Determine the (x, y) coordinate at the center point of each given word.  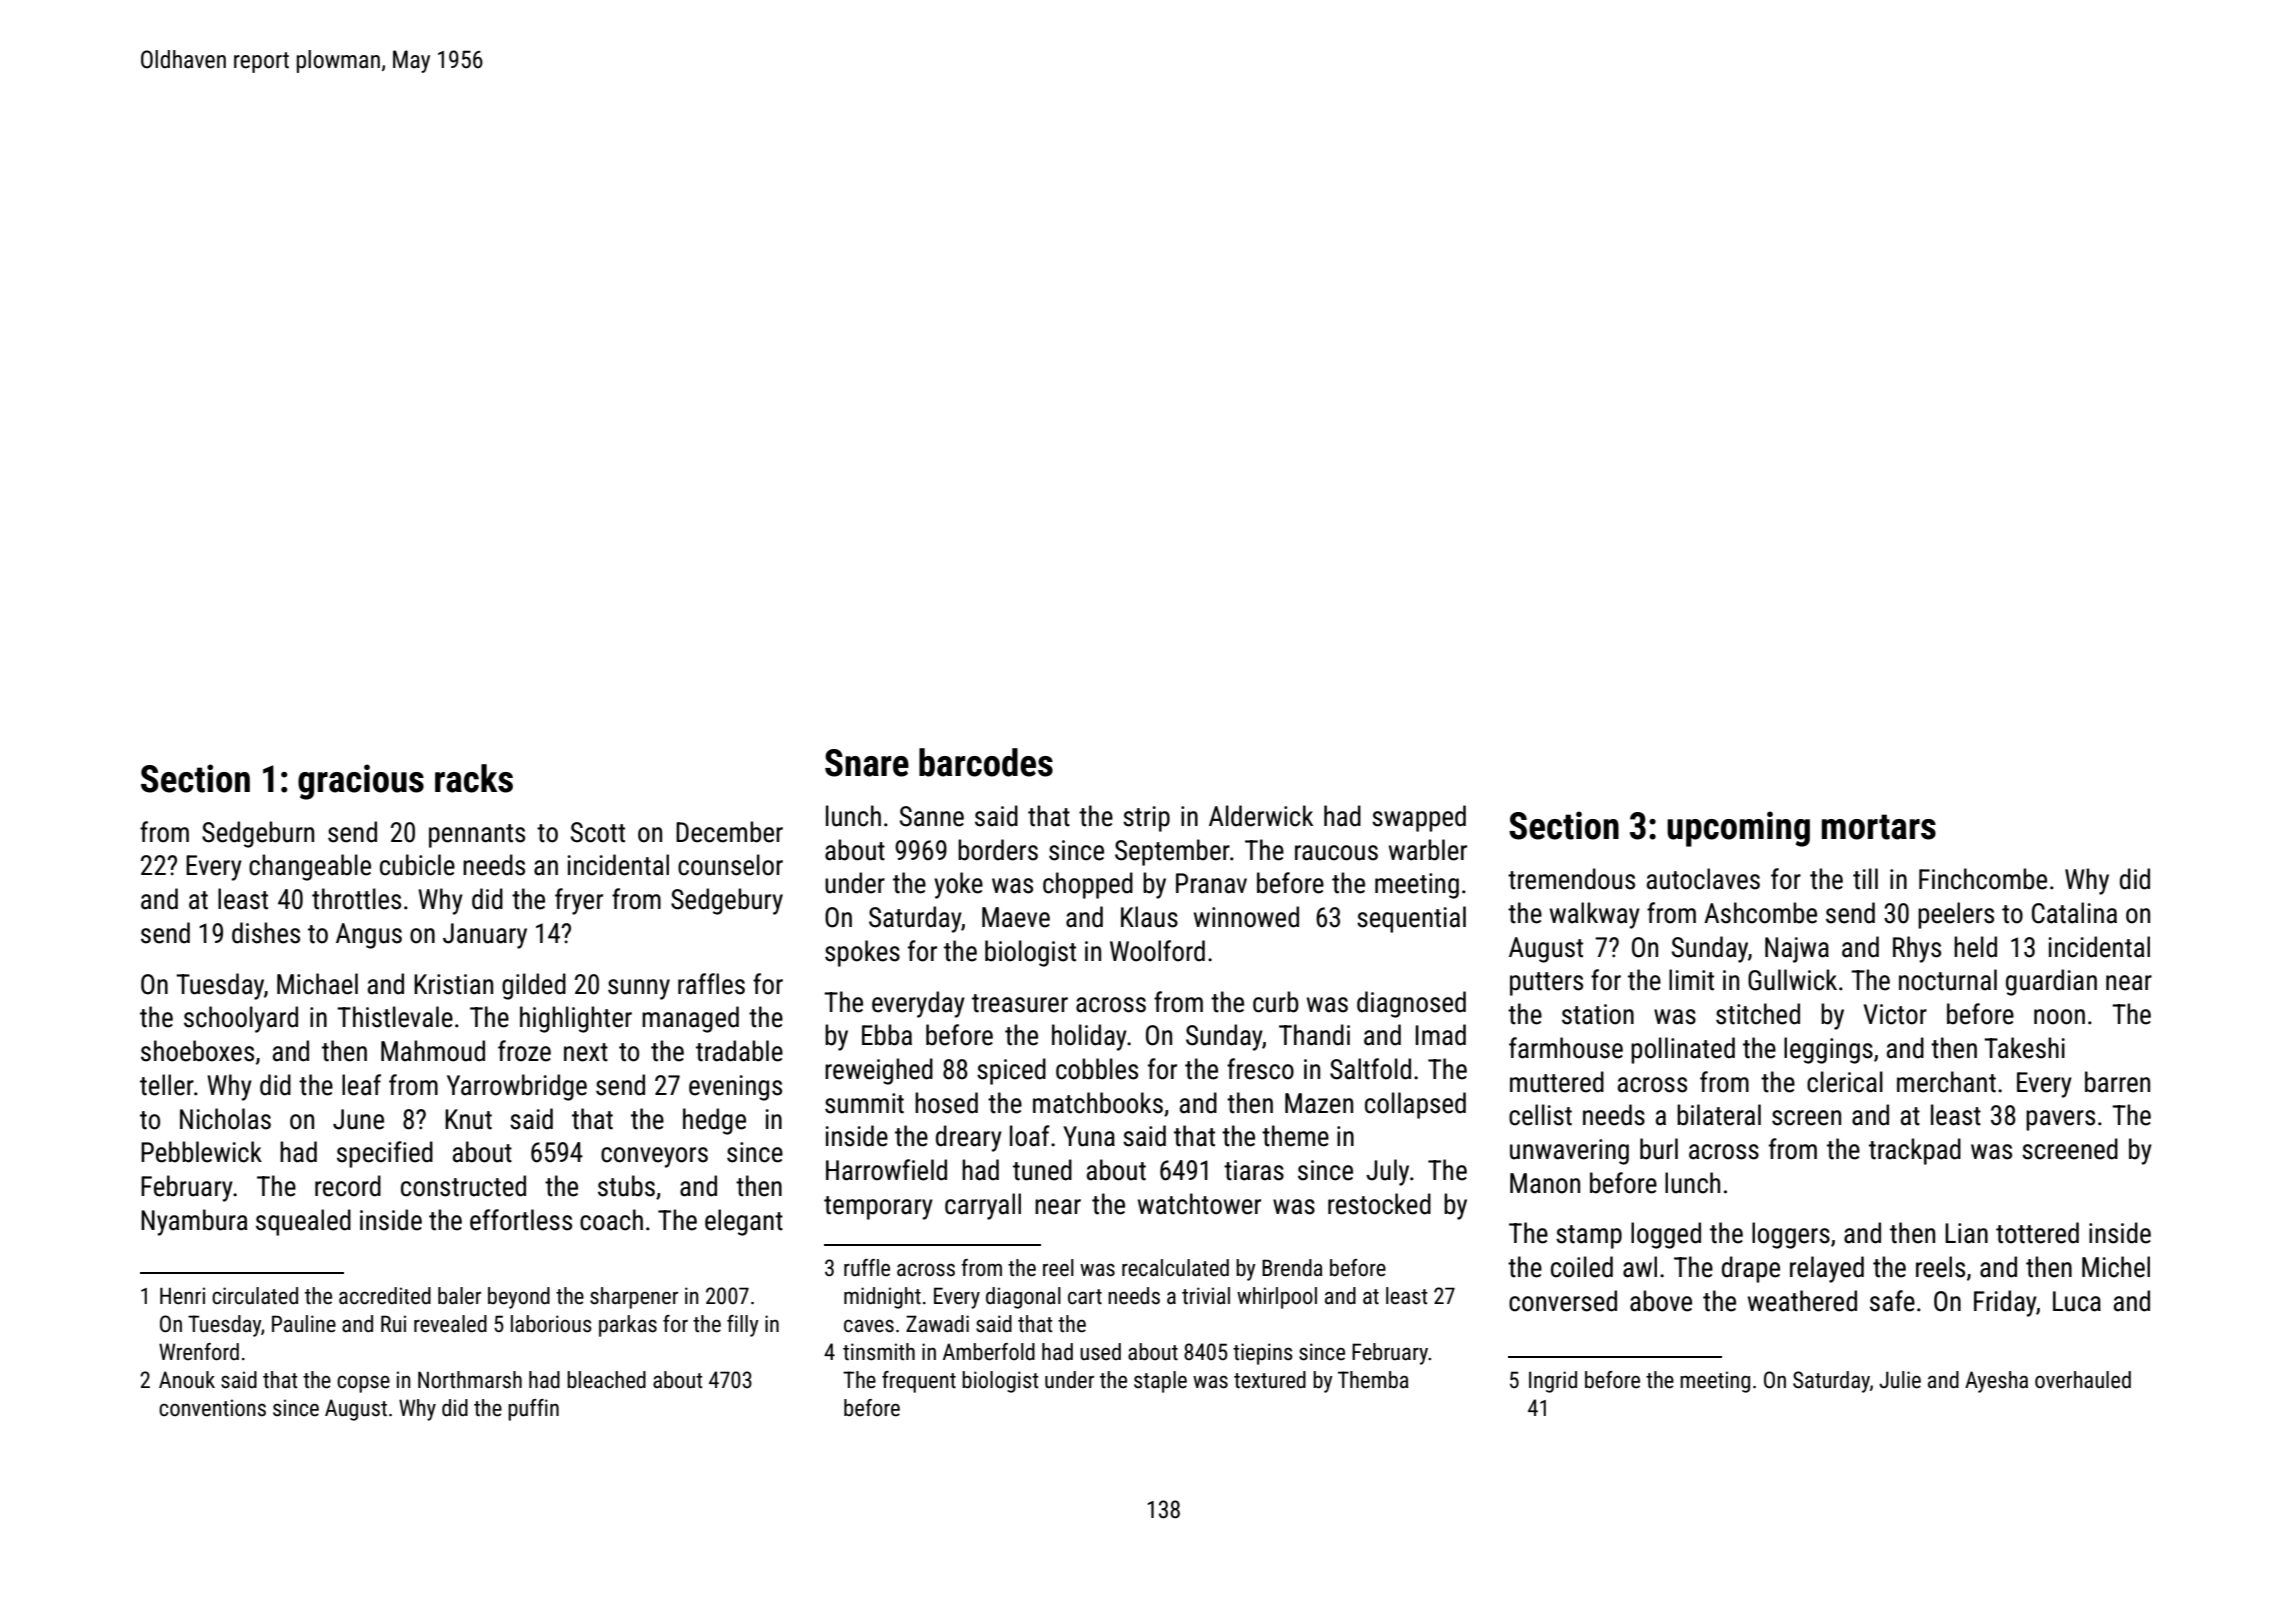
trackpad (1915, 1151)
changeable (310, 867)
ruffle (867, 1268)
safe (1892, 1301)
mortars (1879, 827)
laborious (551, 1324)
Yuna (1089, 1136)
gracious (361, 782)
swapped (1419, 818)
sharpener (634, 1298)
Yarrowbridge (517, 1087)
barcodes (986, 762)
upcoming (1738, 829)
